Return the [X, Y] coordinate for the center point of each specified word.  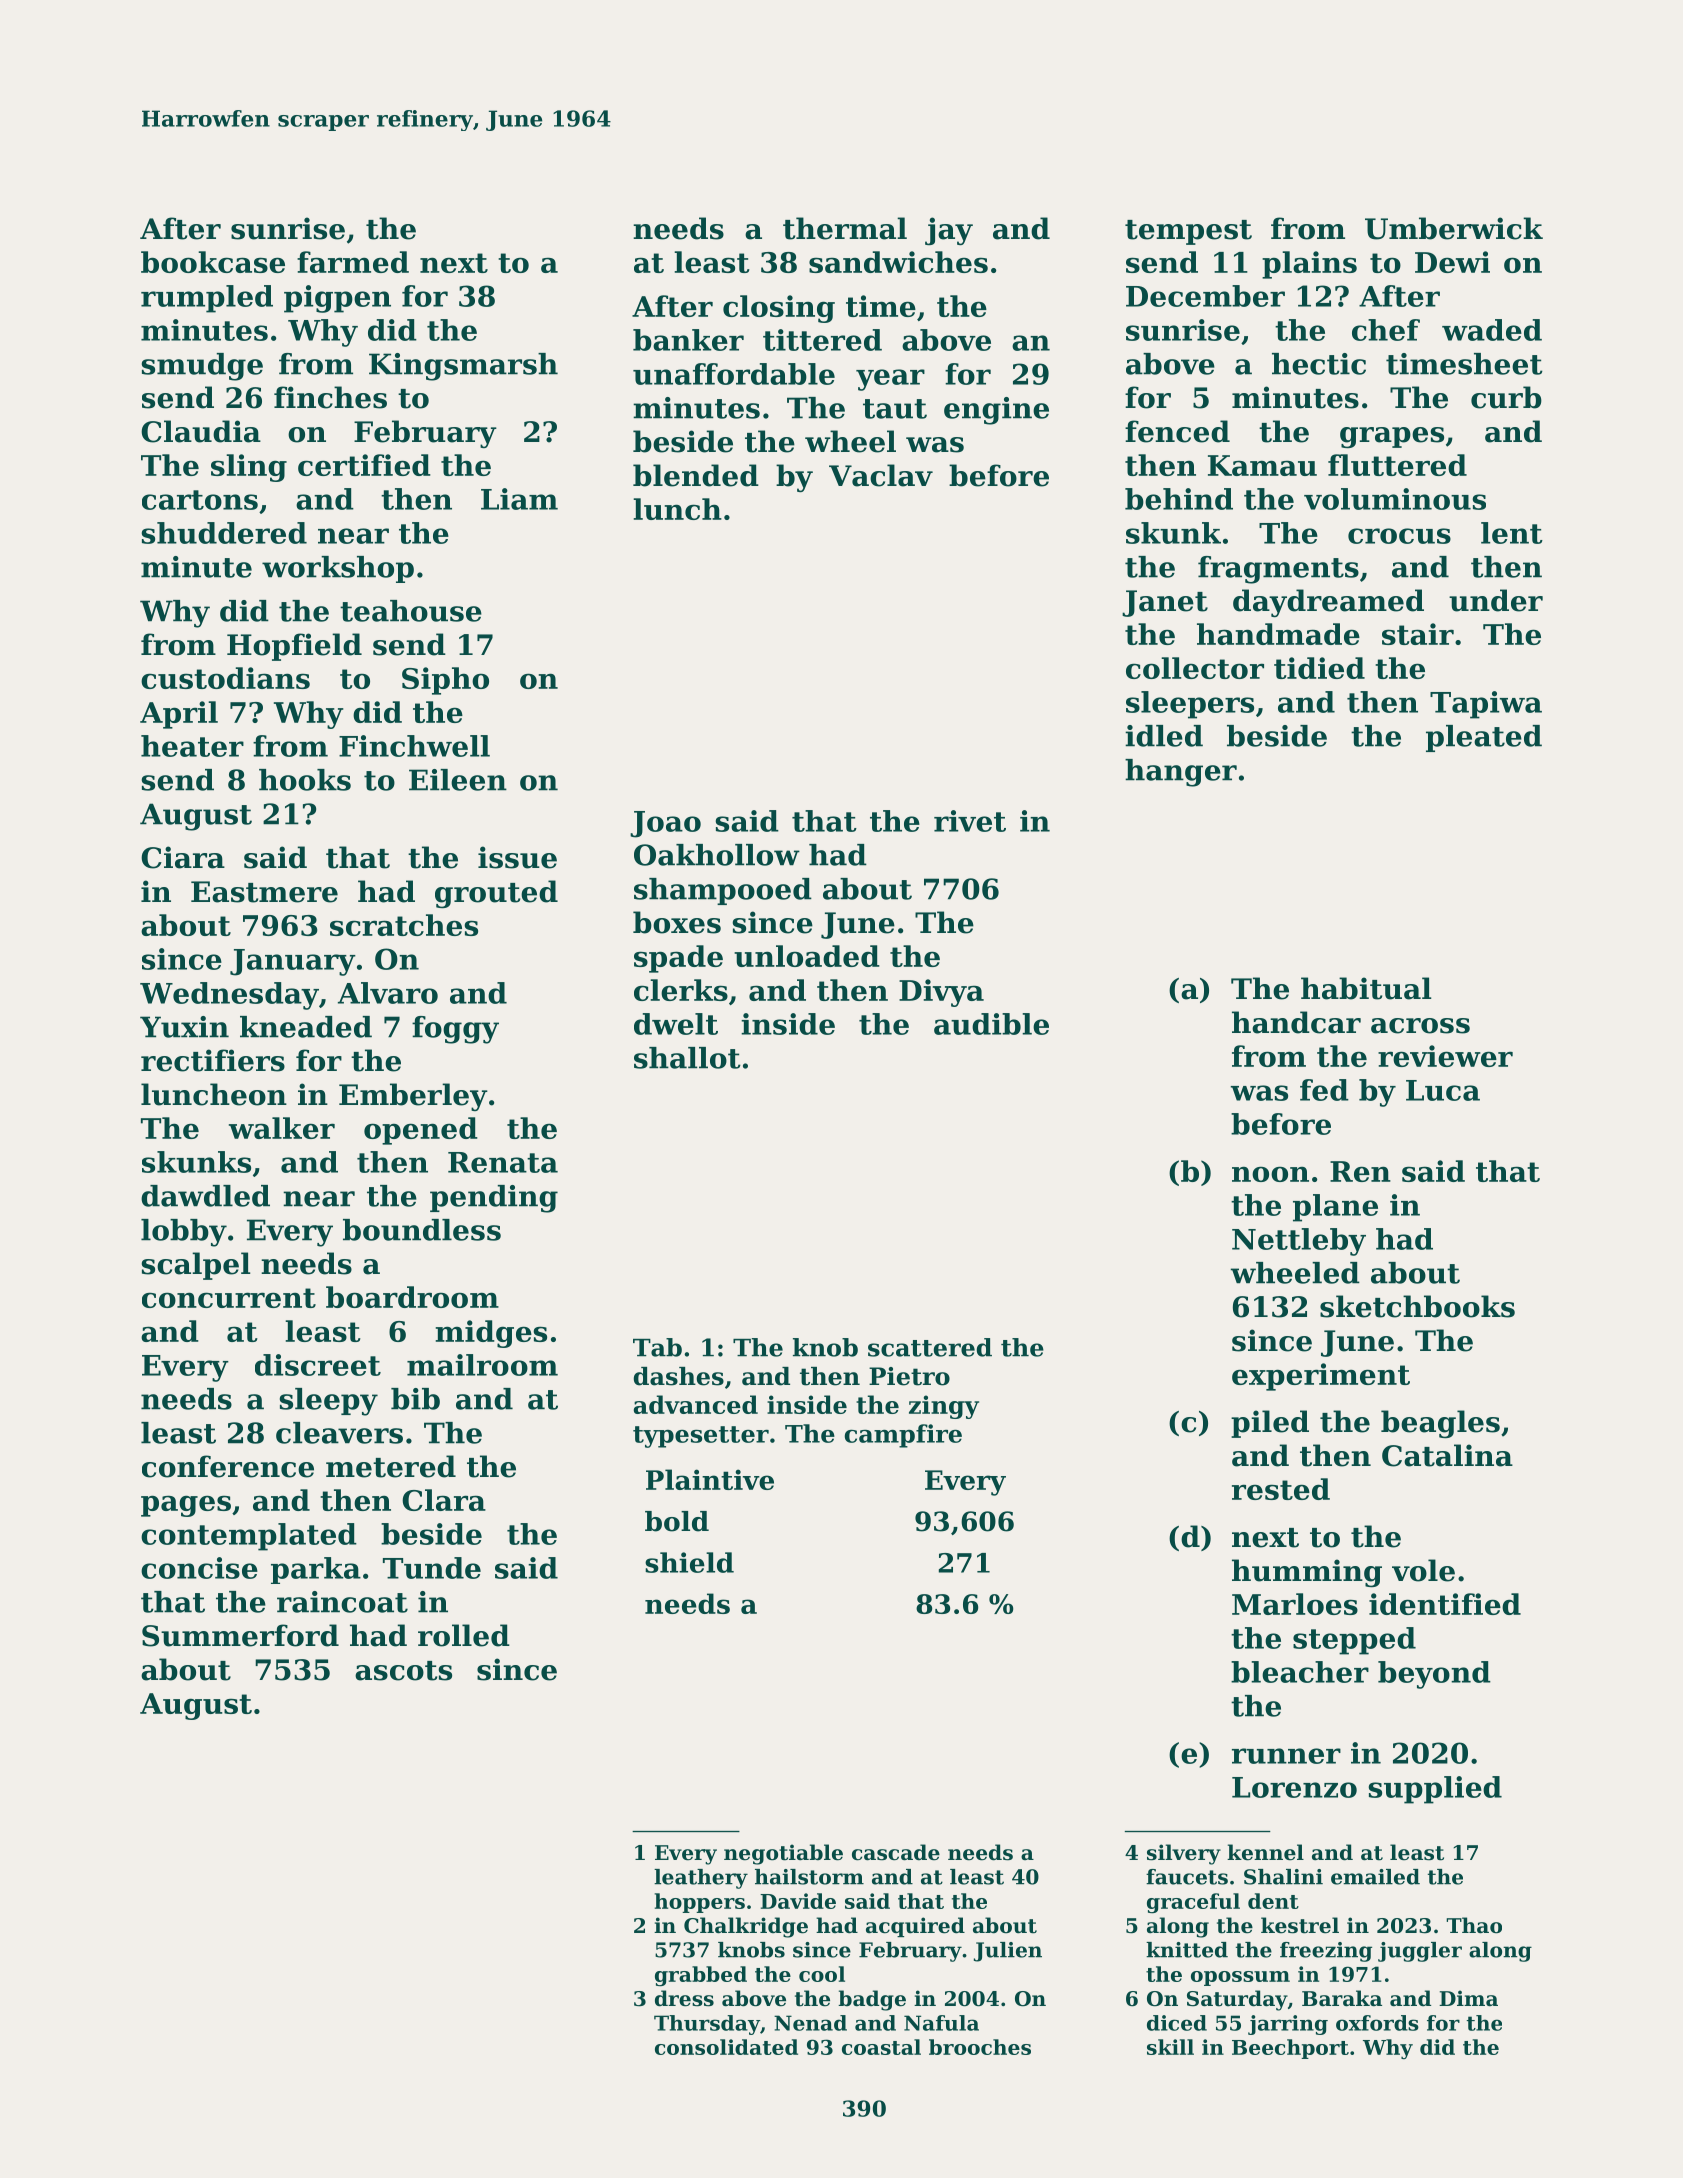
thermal [845, 228]
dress [684, 1998]
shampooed [723, 891]
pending [494, 1199]
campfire [903, 1436]
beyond [1434, 1675]
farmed [353, 262]
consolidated [726, 2047]
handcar [1296, 1022]
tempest [1188, 232]
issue [517, 857]
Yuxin [184, 1027]
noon [1270, 1174]
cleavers [339, 1433]
